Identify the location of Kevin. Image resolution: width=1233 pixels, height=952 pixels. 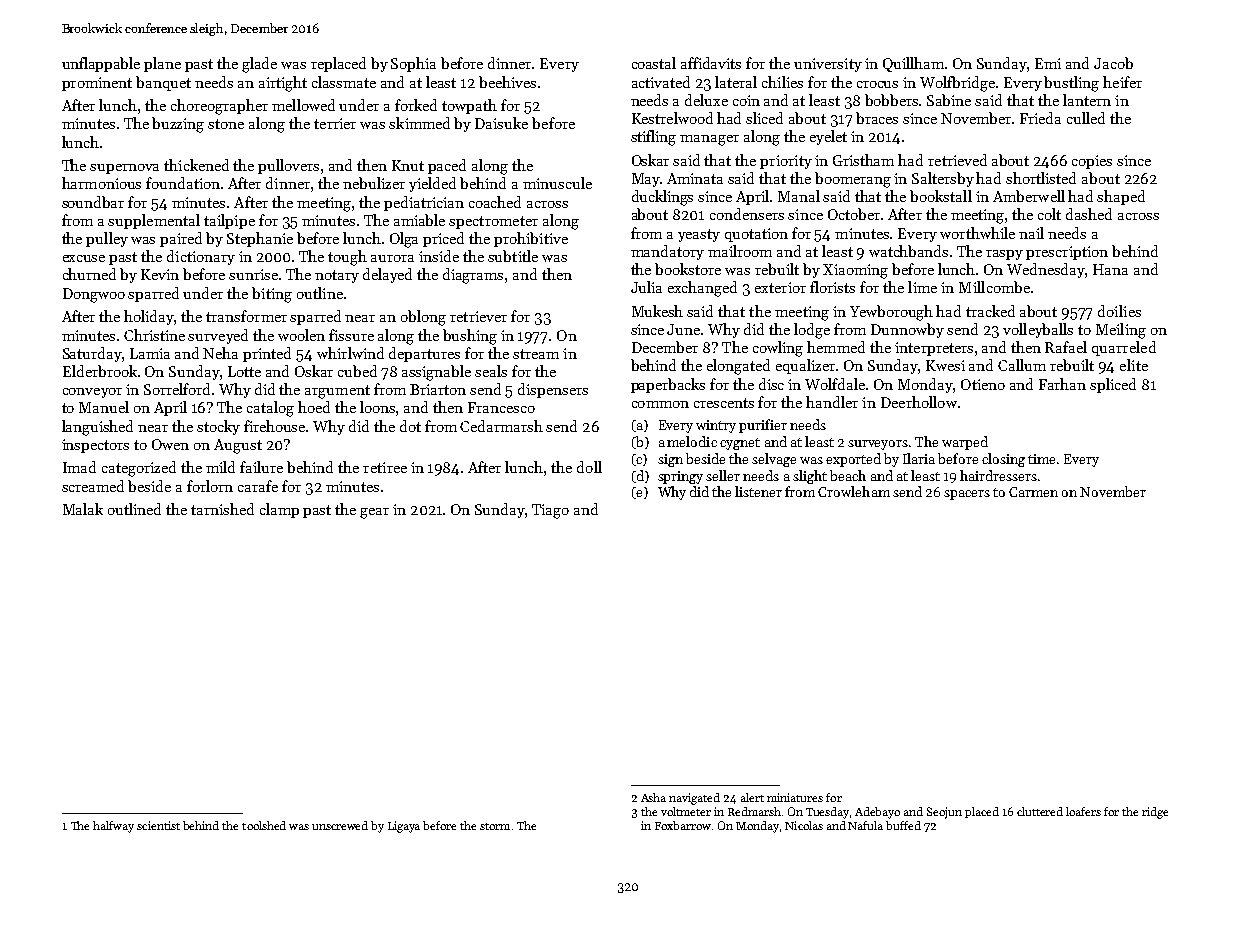
(160, 274).
